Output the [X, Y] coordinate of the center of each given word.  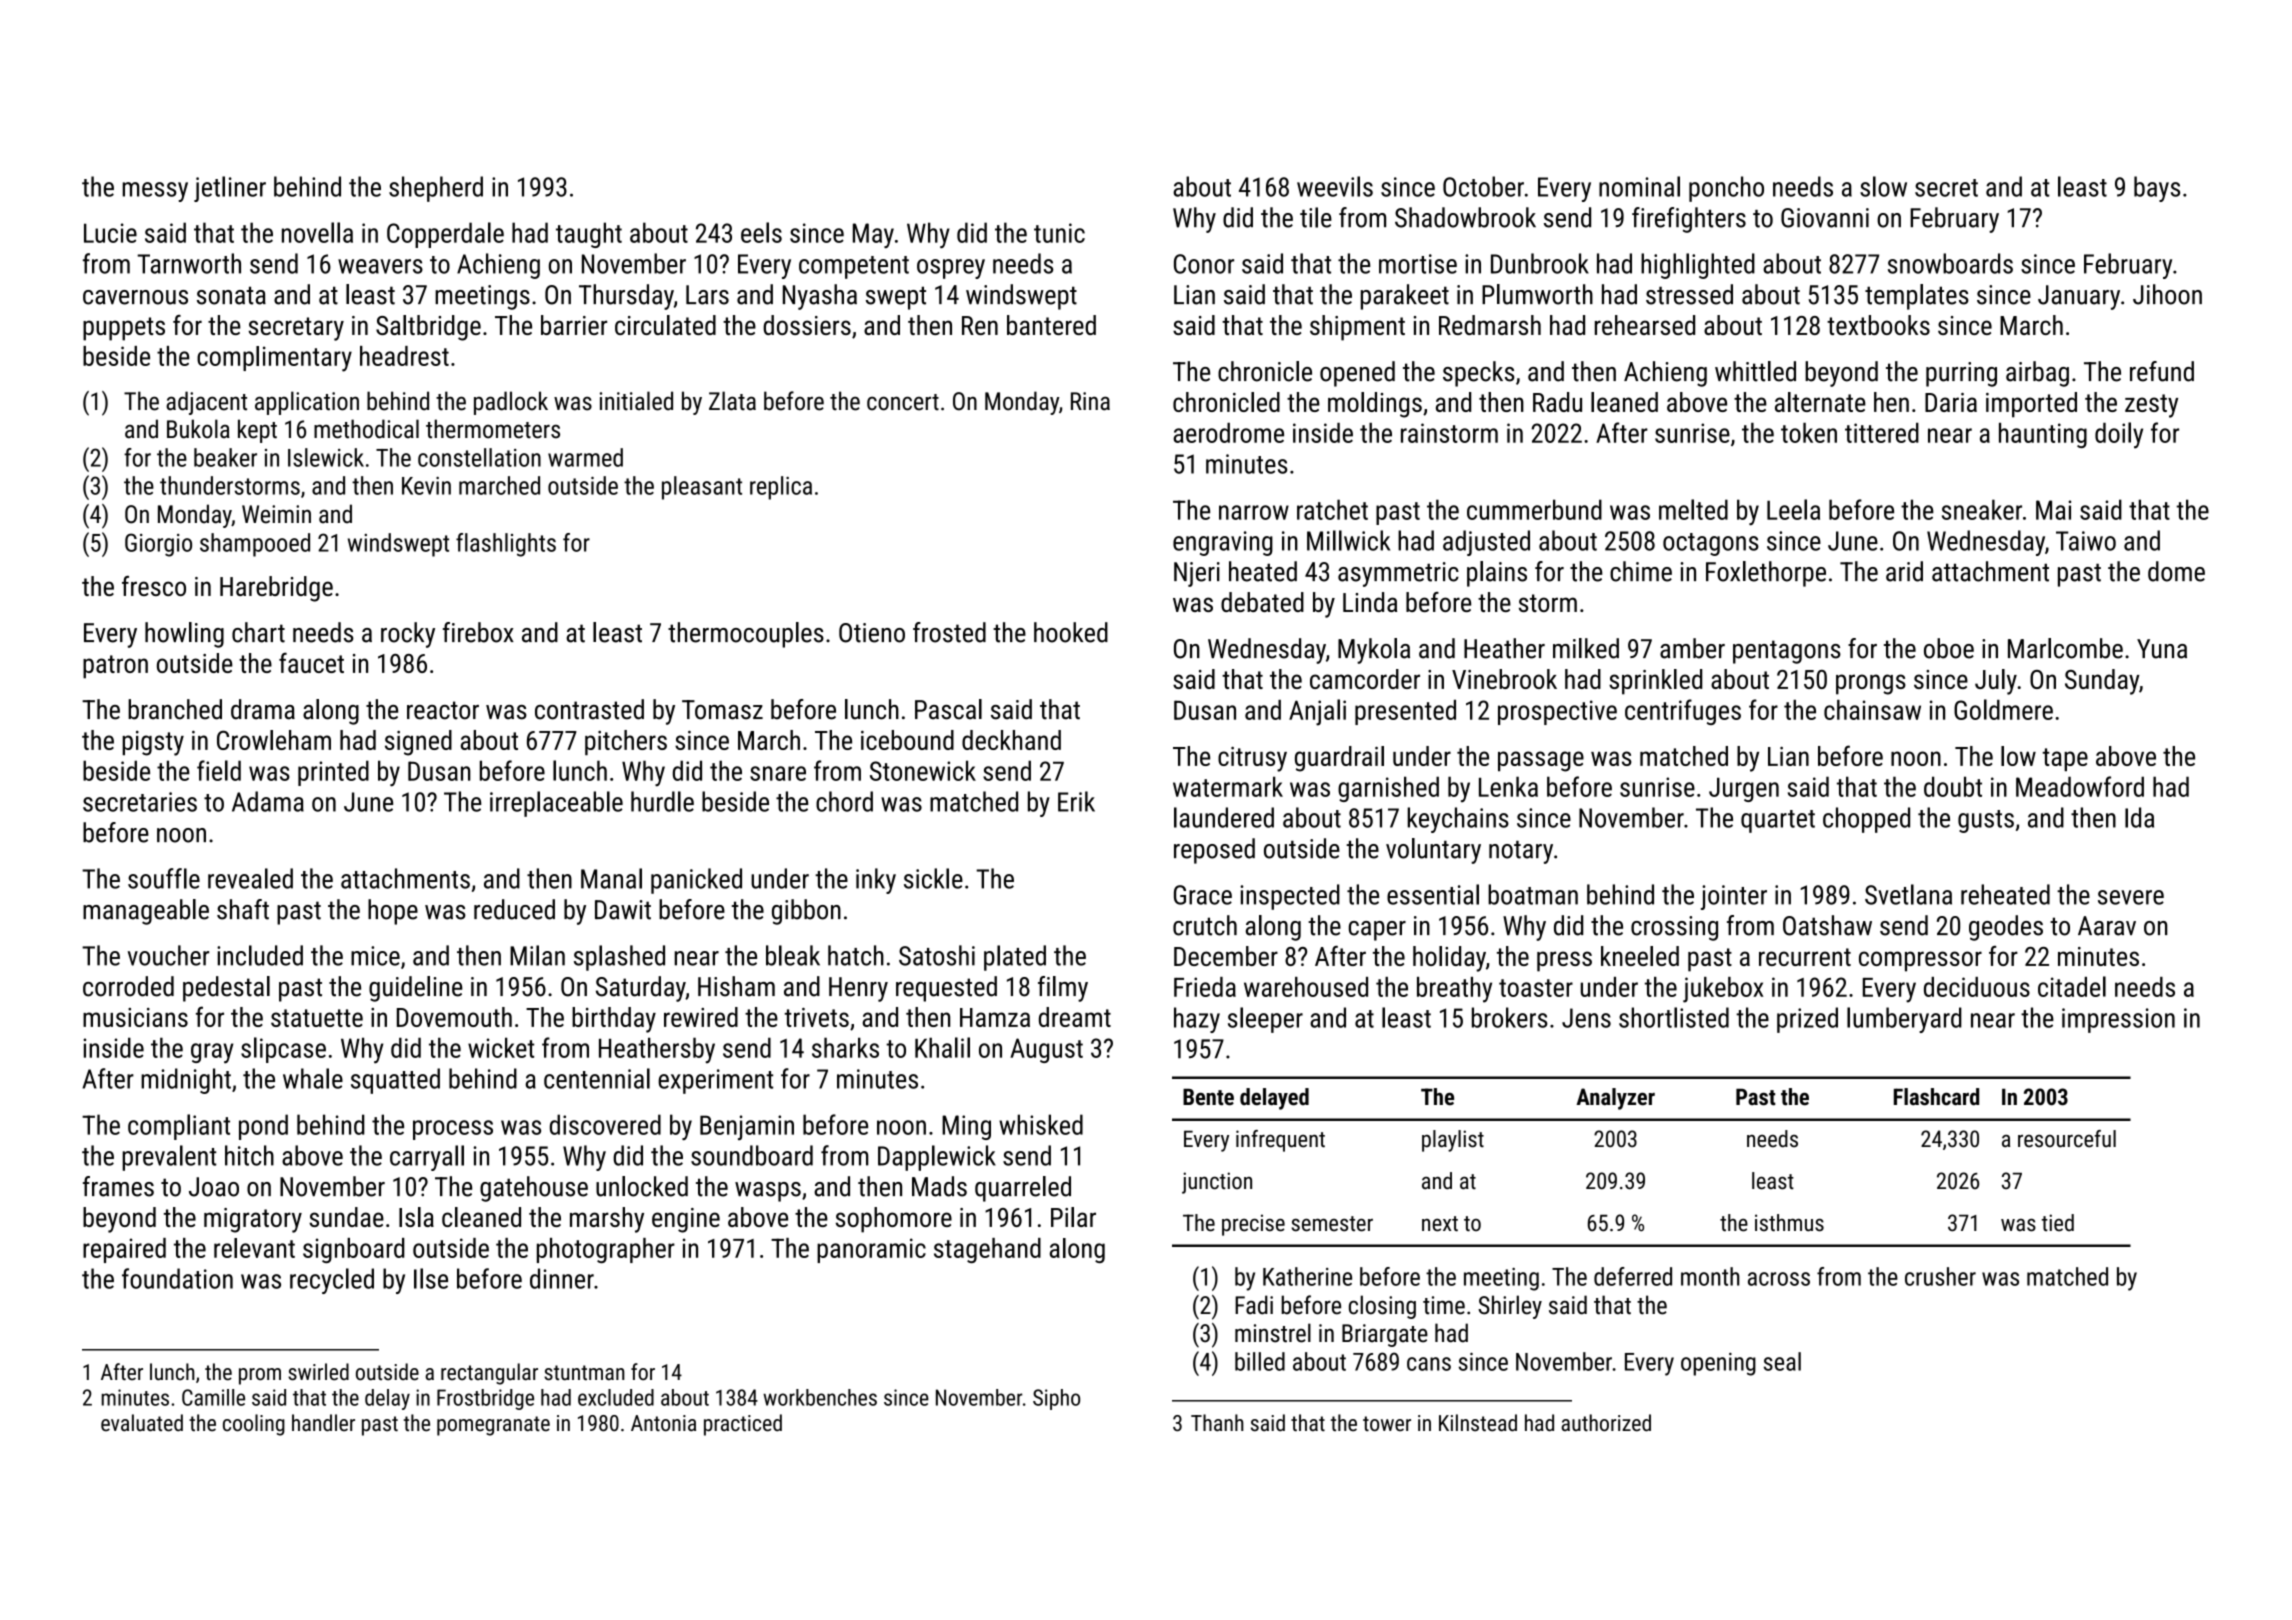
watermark [1228, 786]
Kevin [426, 486]
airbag [2037, 374]
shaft [243, 909]
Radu [1557, 402]
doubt [1953, 786]
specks [1479, 374]
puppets [124, 329]
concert [903, 402]
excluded [616, 1397]
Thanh [1217, 1422]
